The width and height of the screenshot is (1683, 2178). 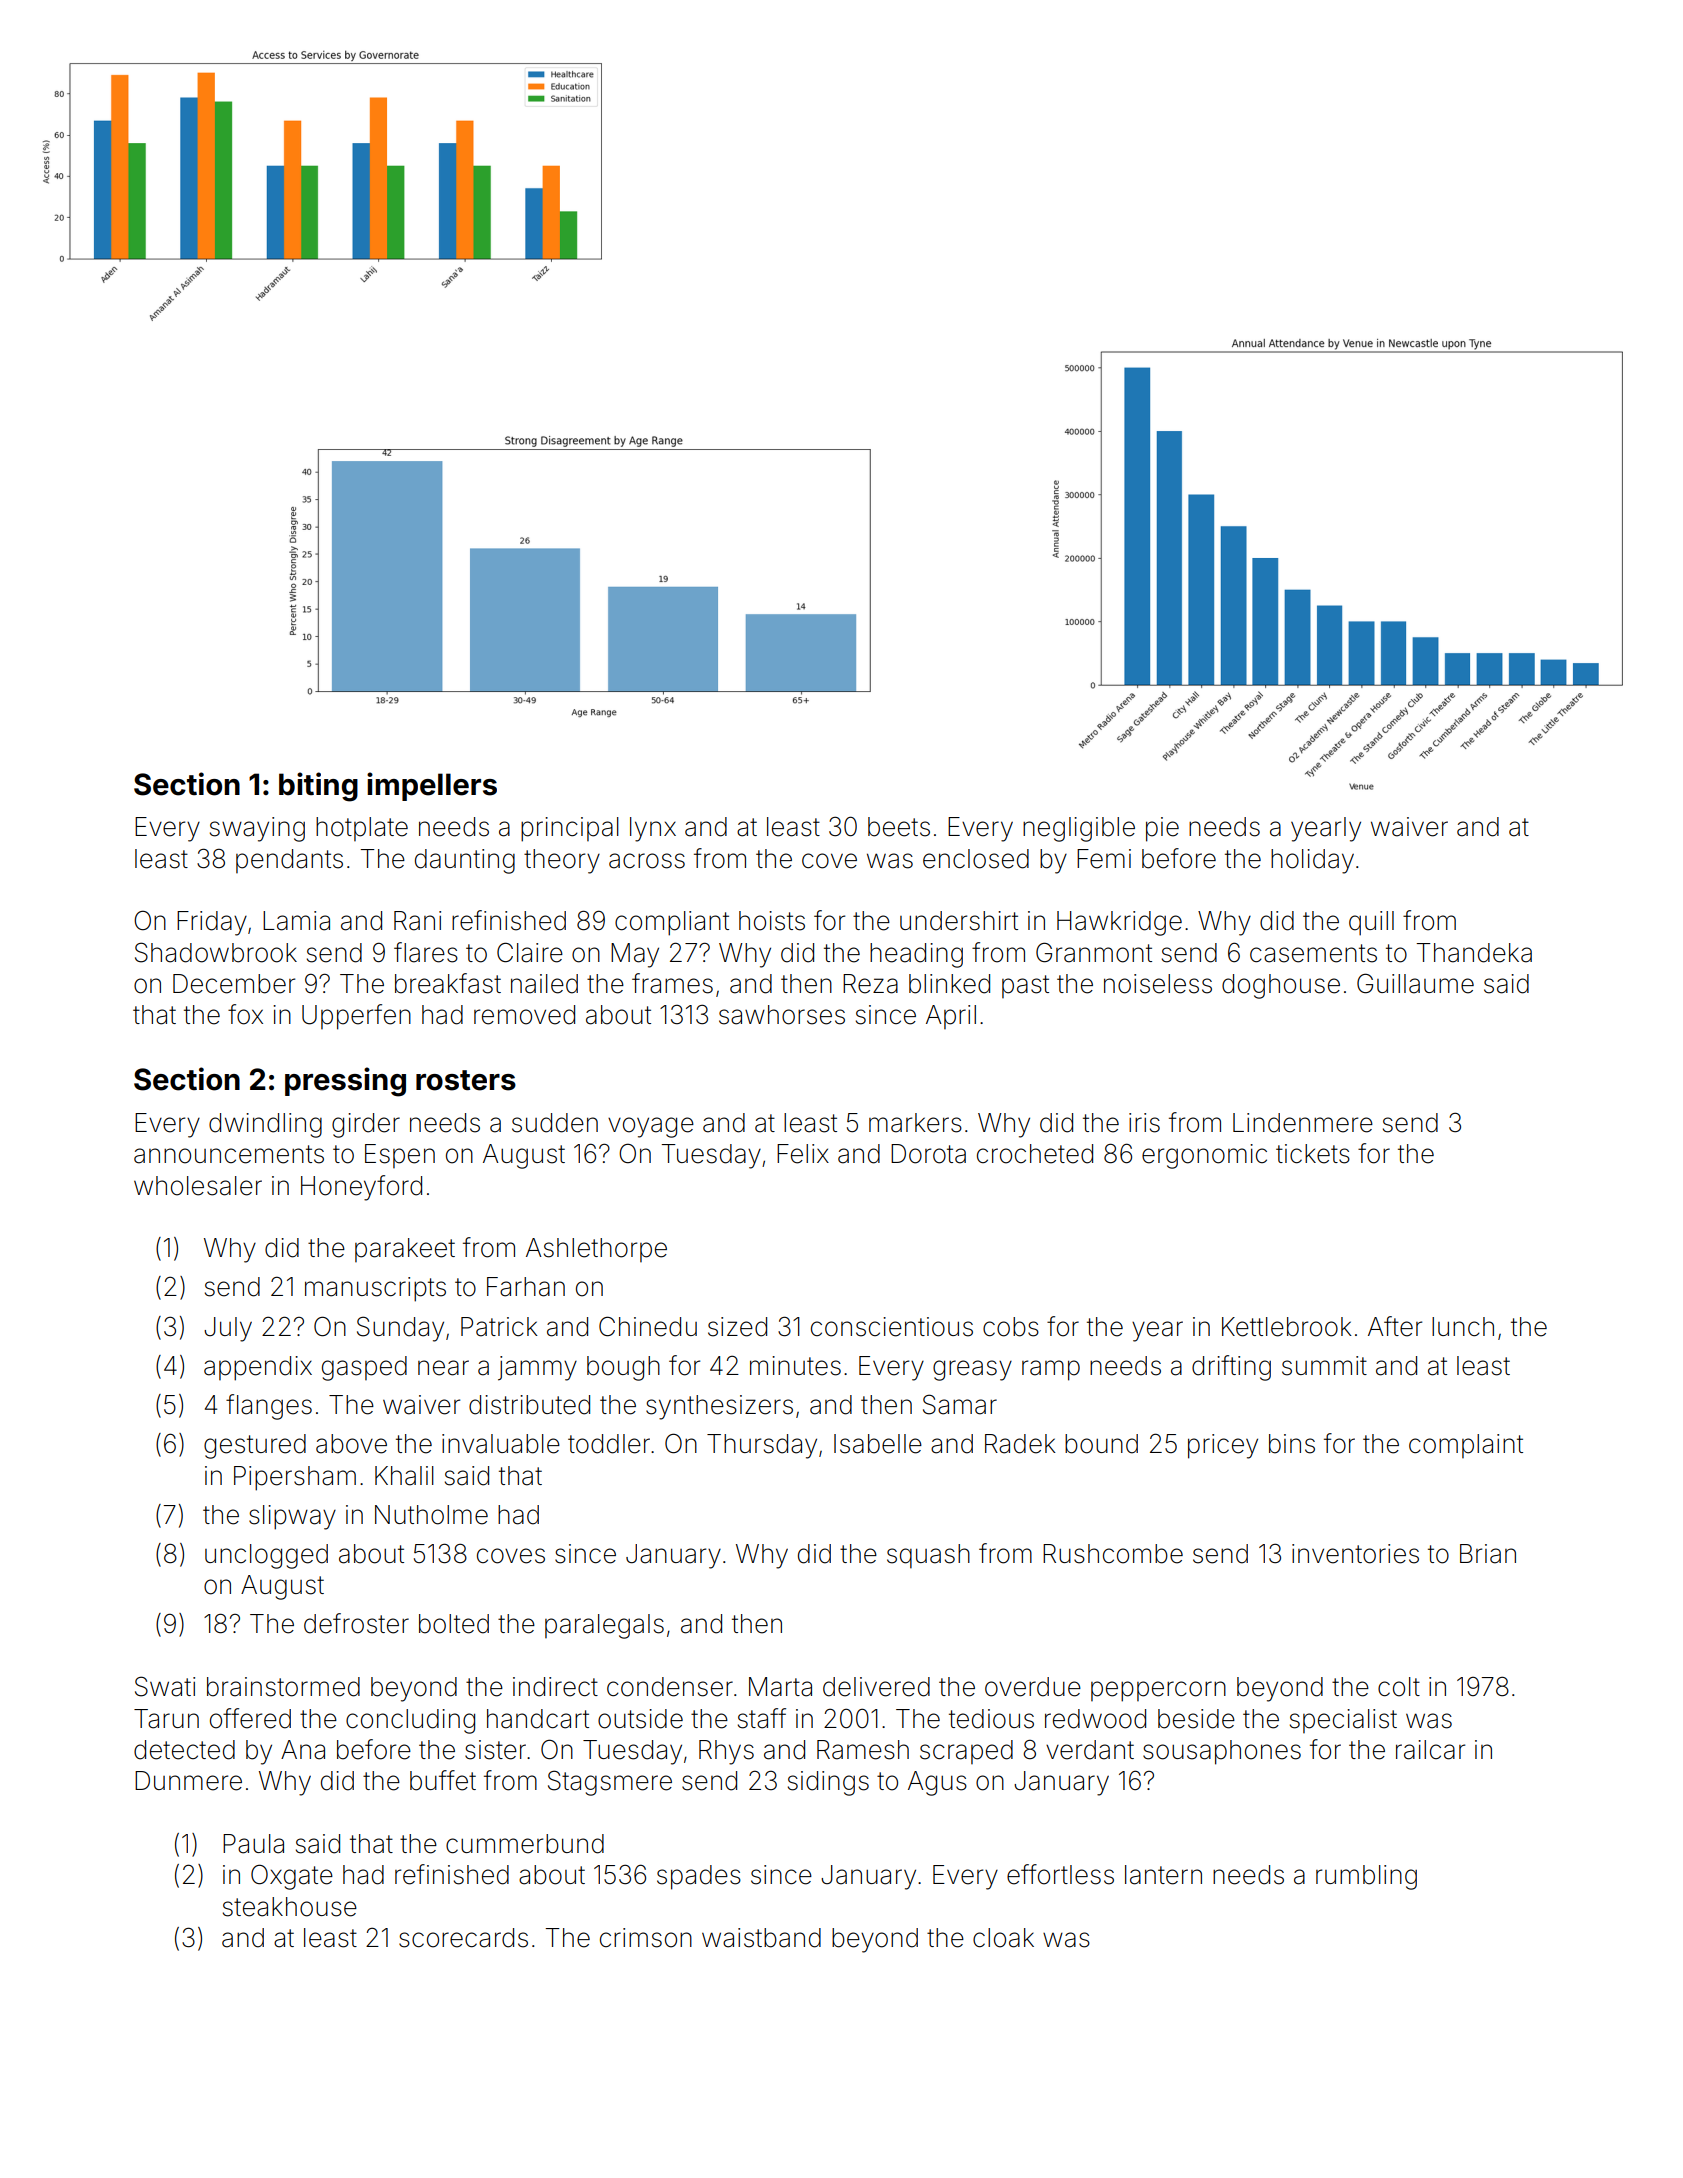 What do you see at coordinates (1395, 1326) in the screenshot?
I see `After` at bounding box center [1395, 1326].
